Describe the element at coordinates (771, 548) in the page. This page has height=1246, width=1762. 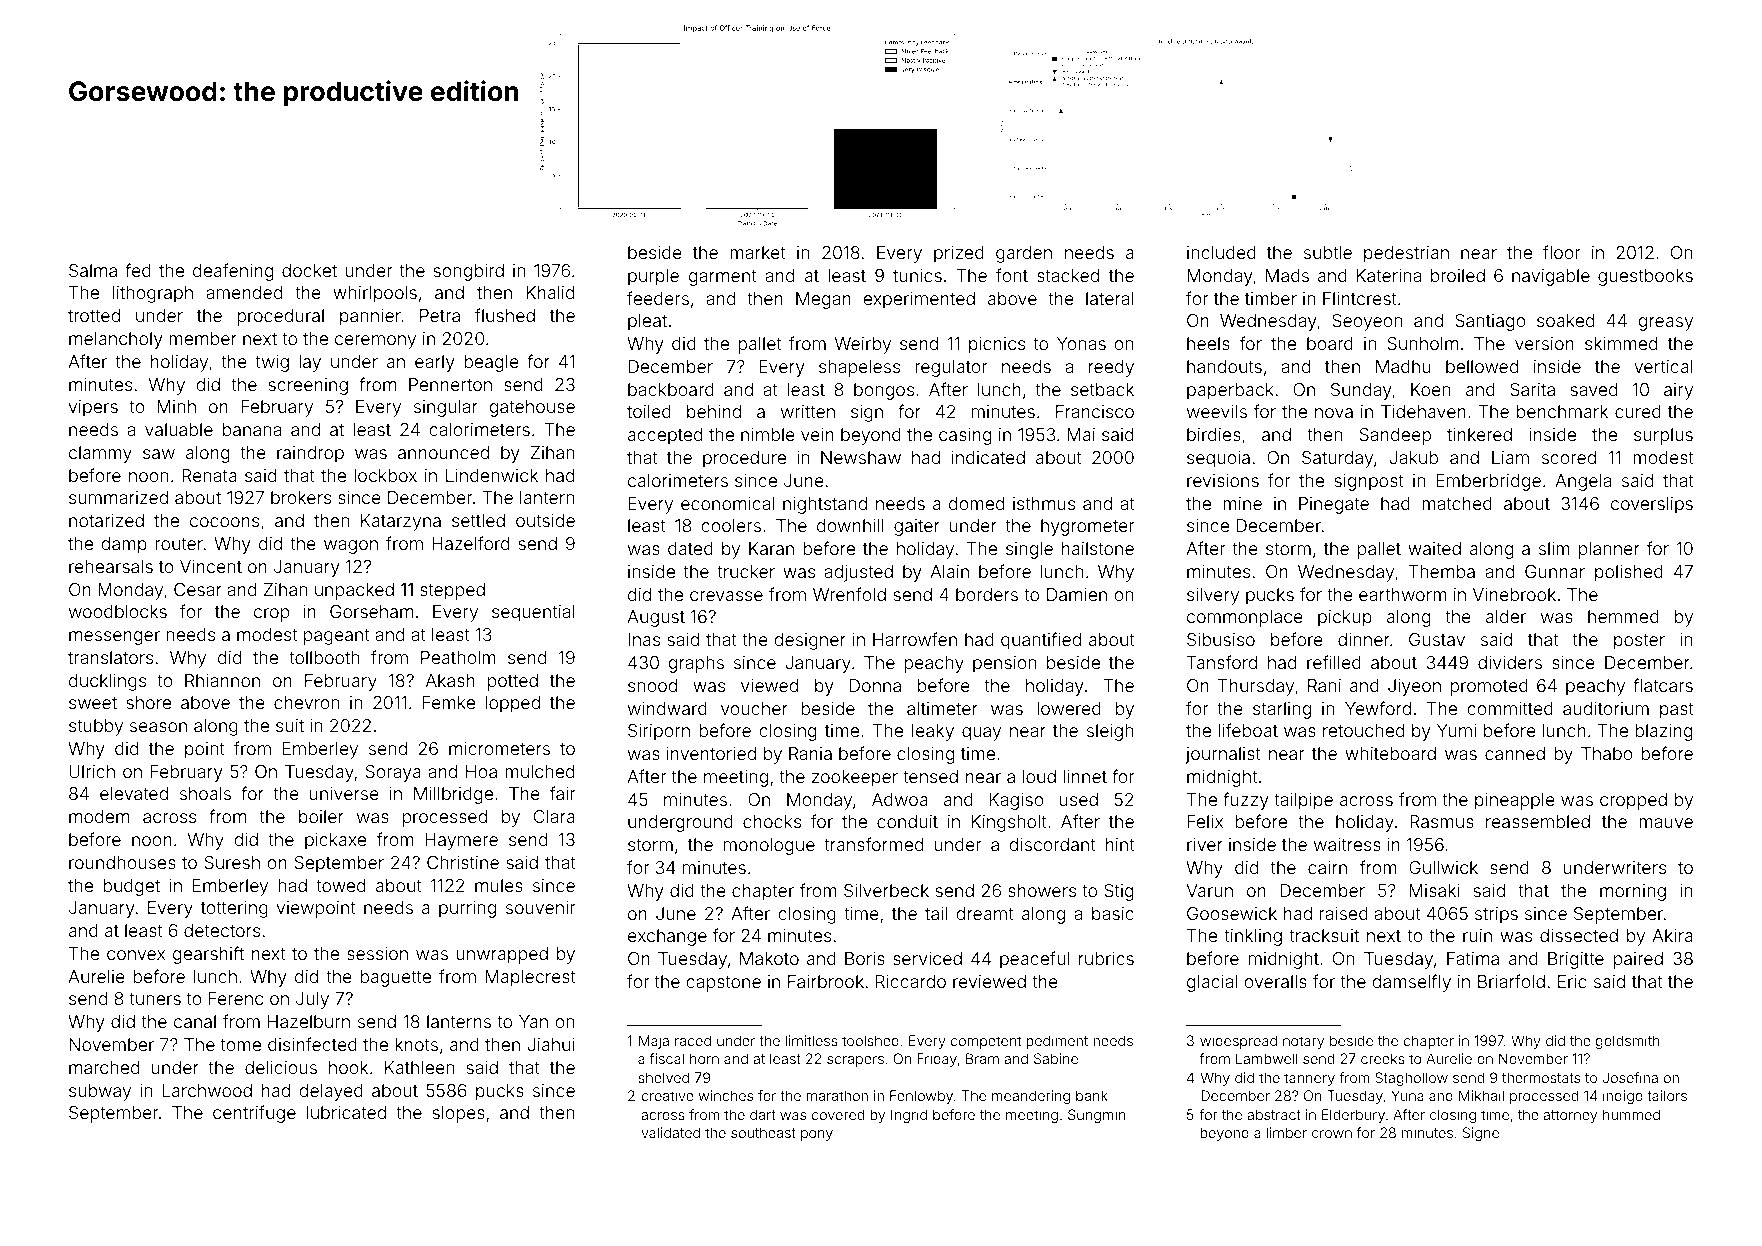
I see `Karan` at that location.
